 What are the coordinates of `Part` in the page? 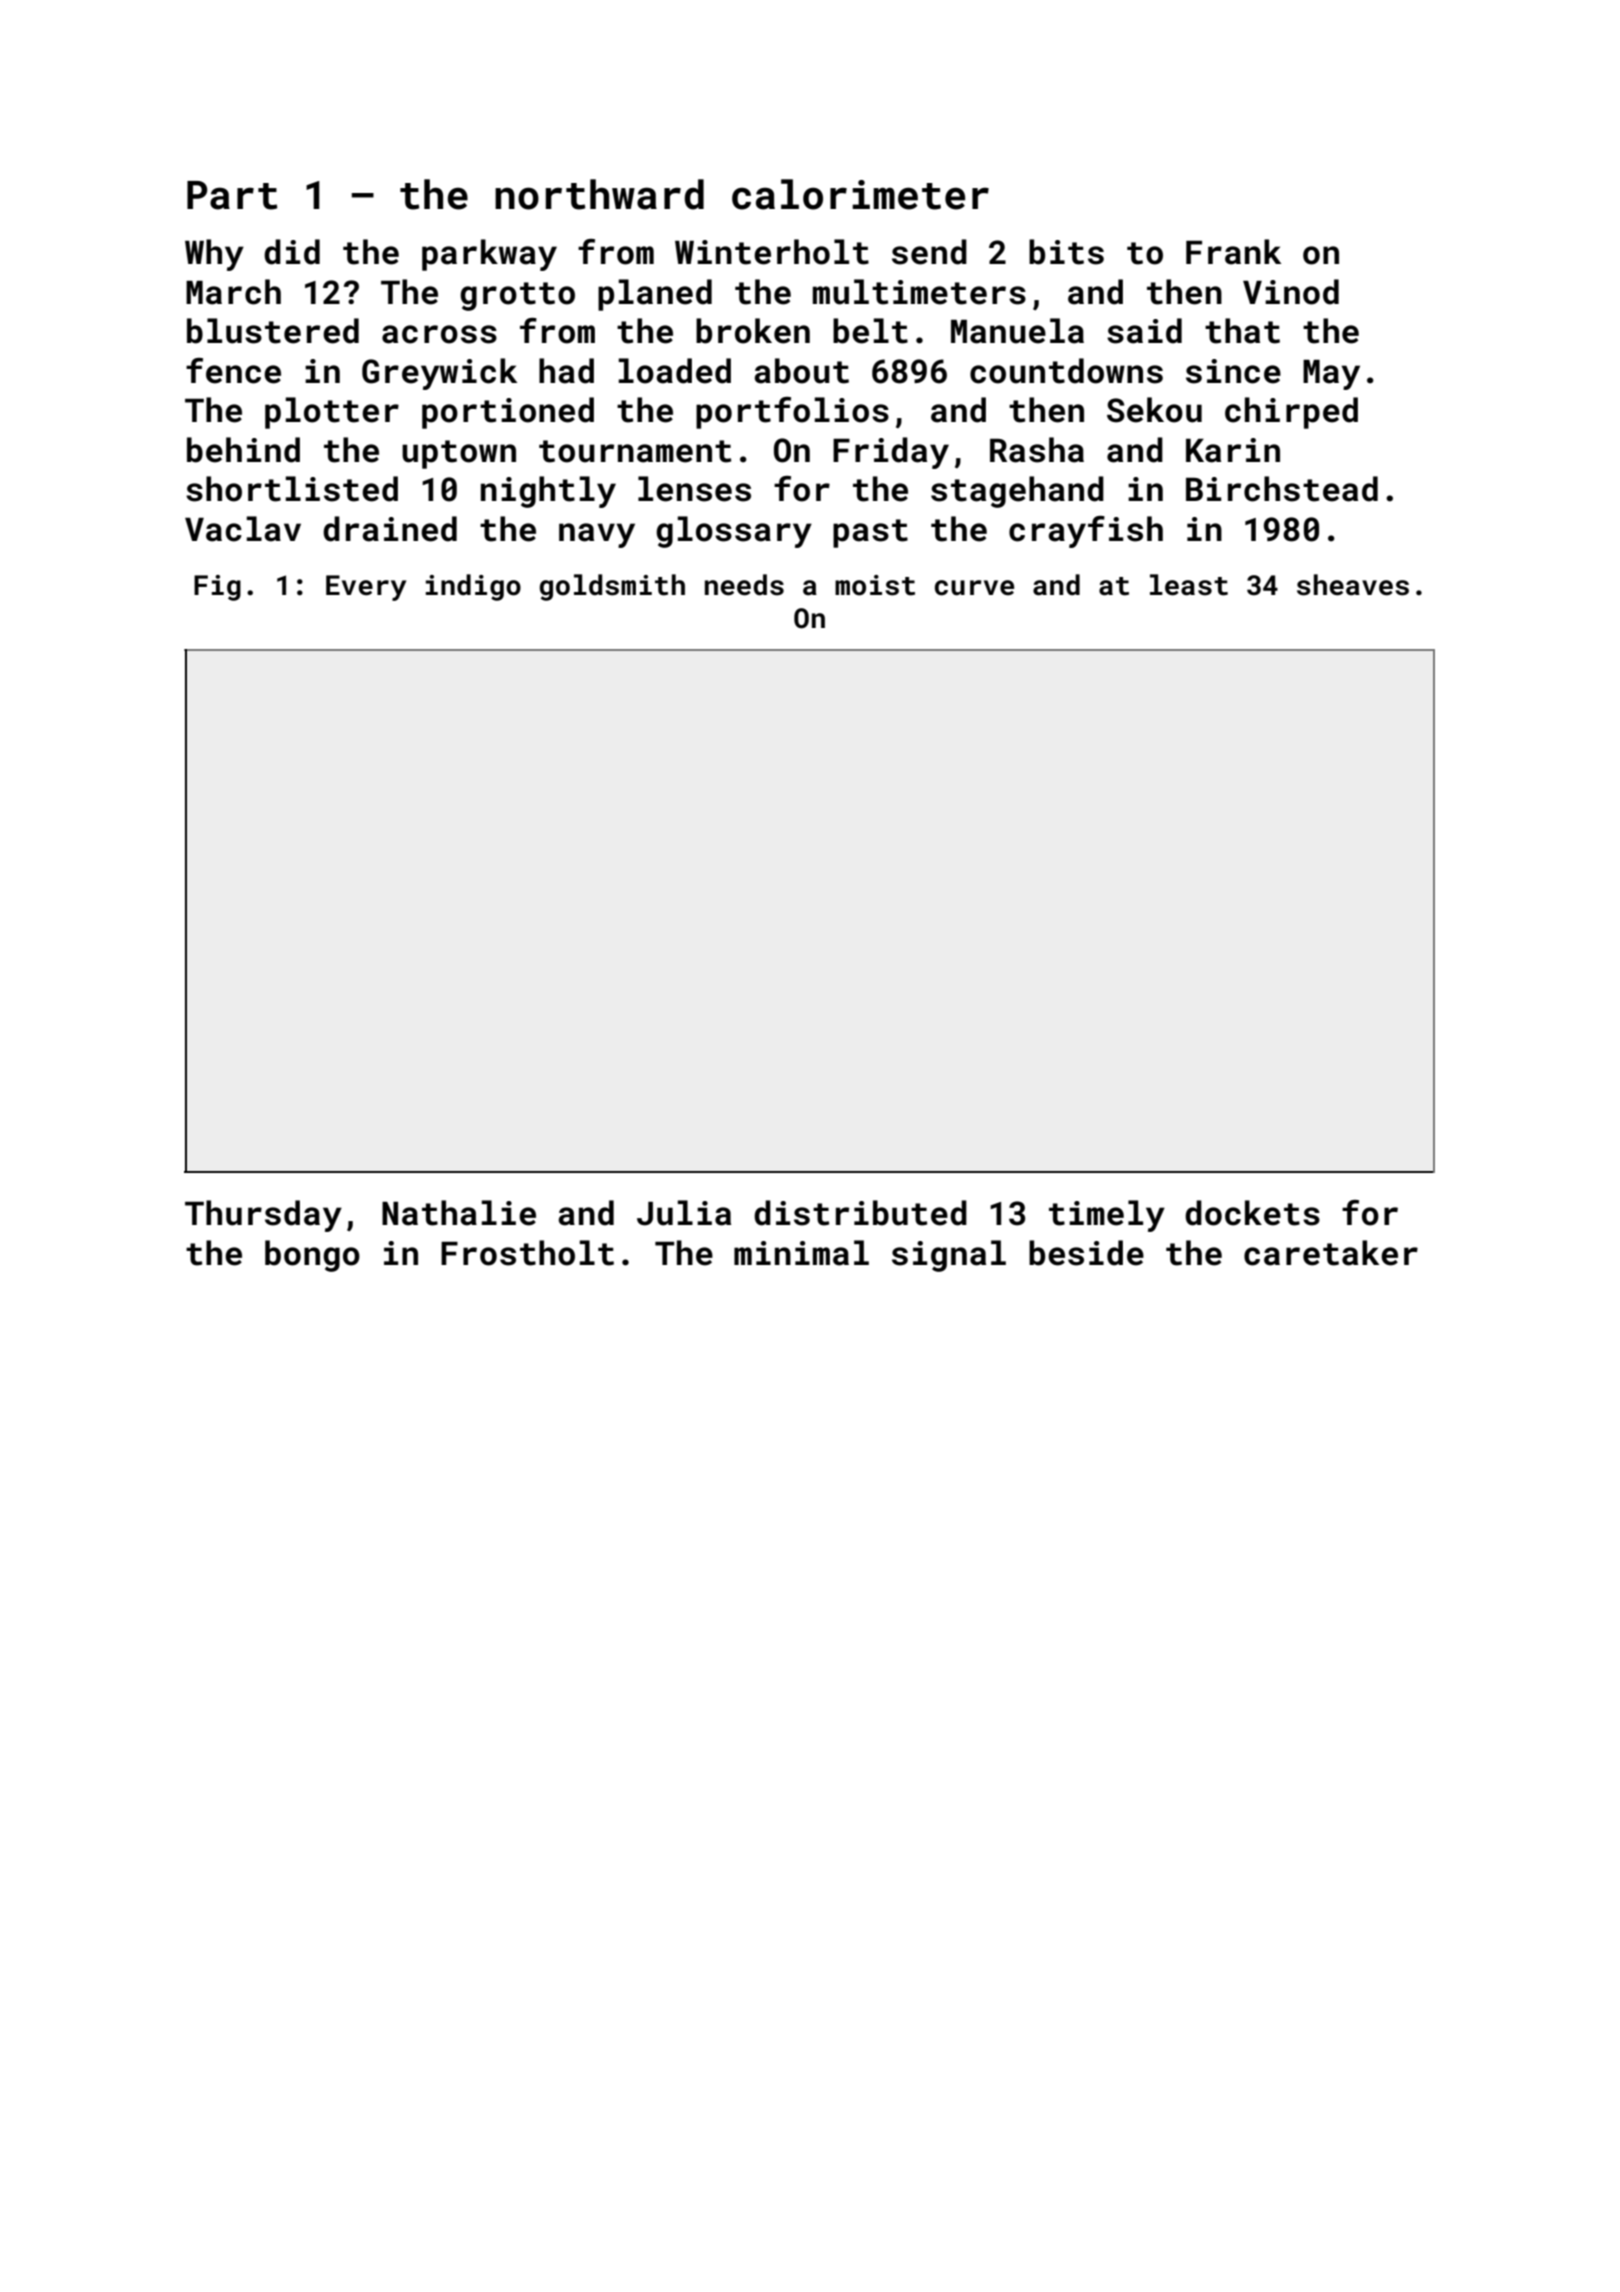 It's located at (232, 195).
